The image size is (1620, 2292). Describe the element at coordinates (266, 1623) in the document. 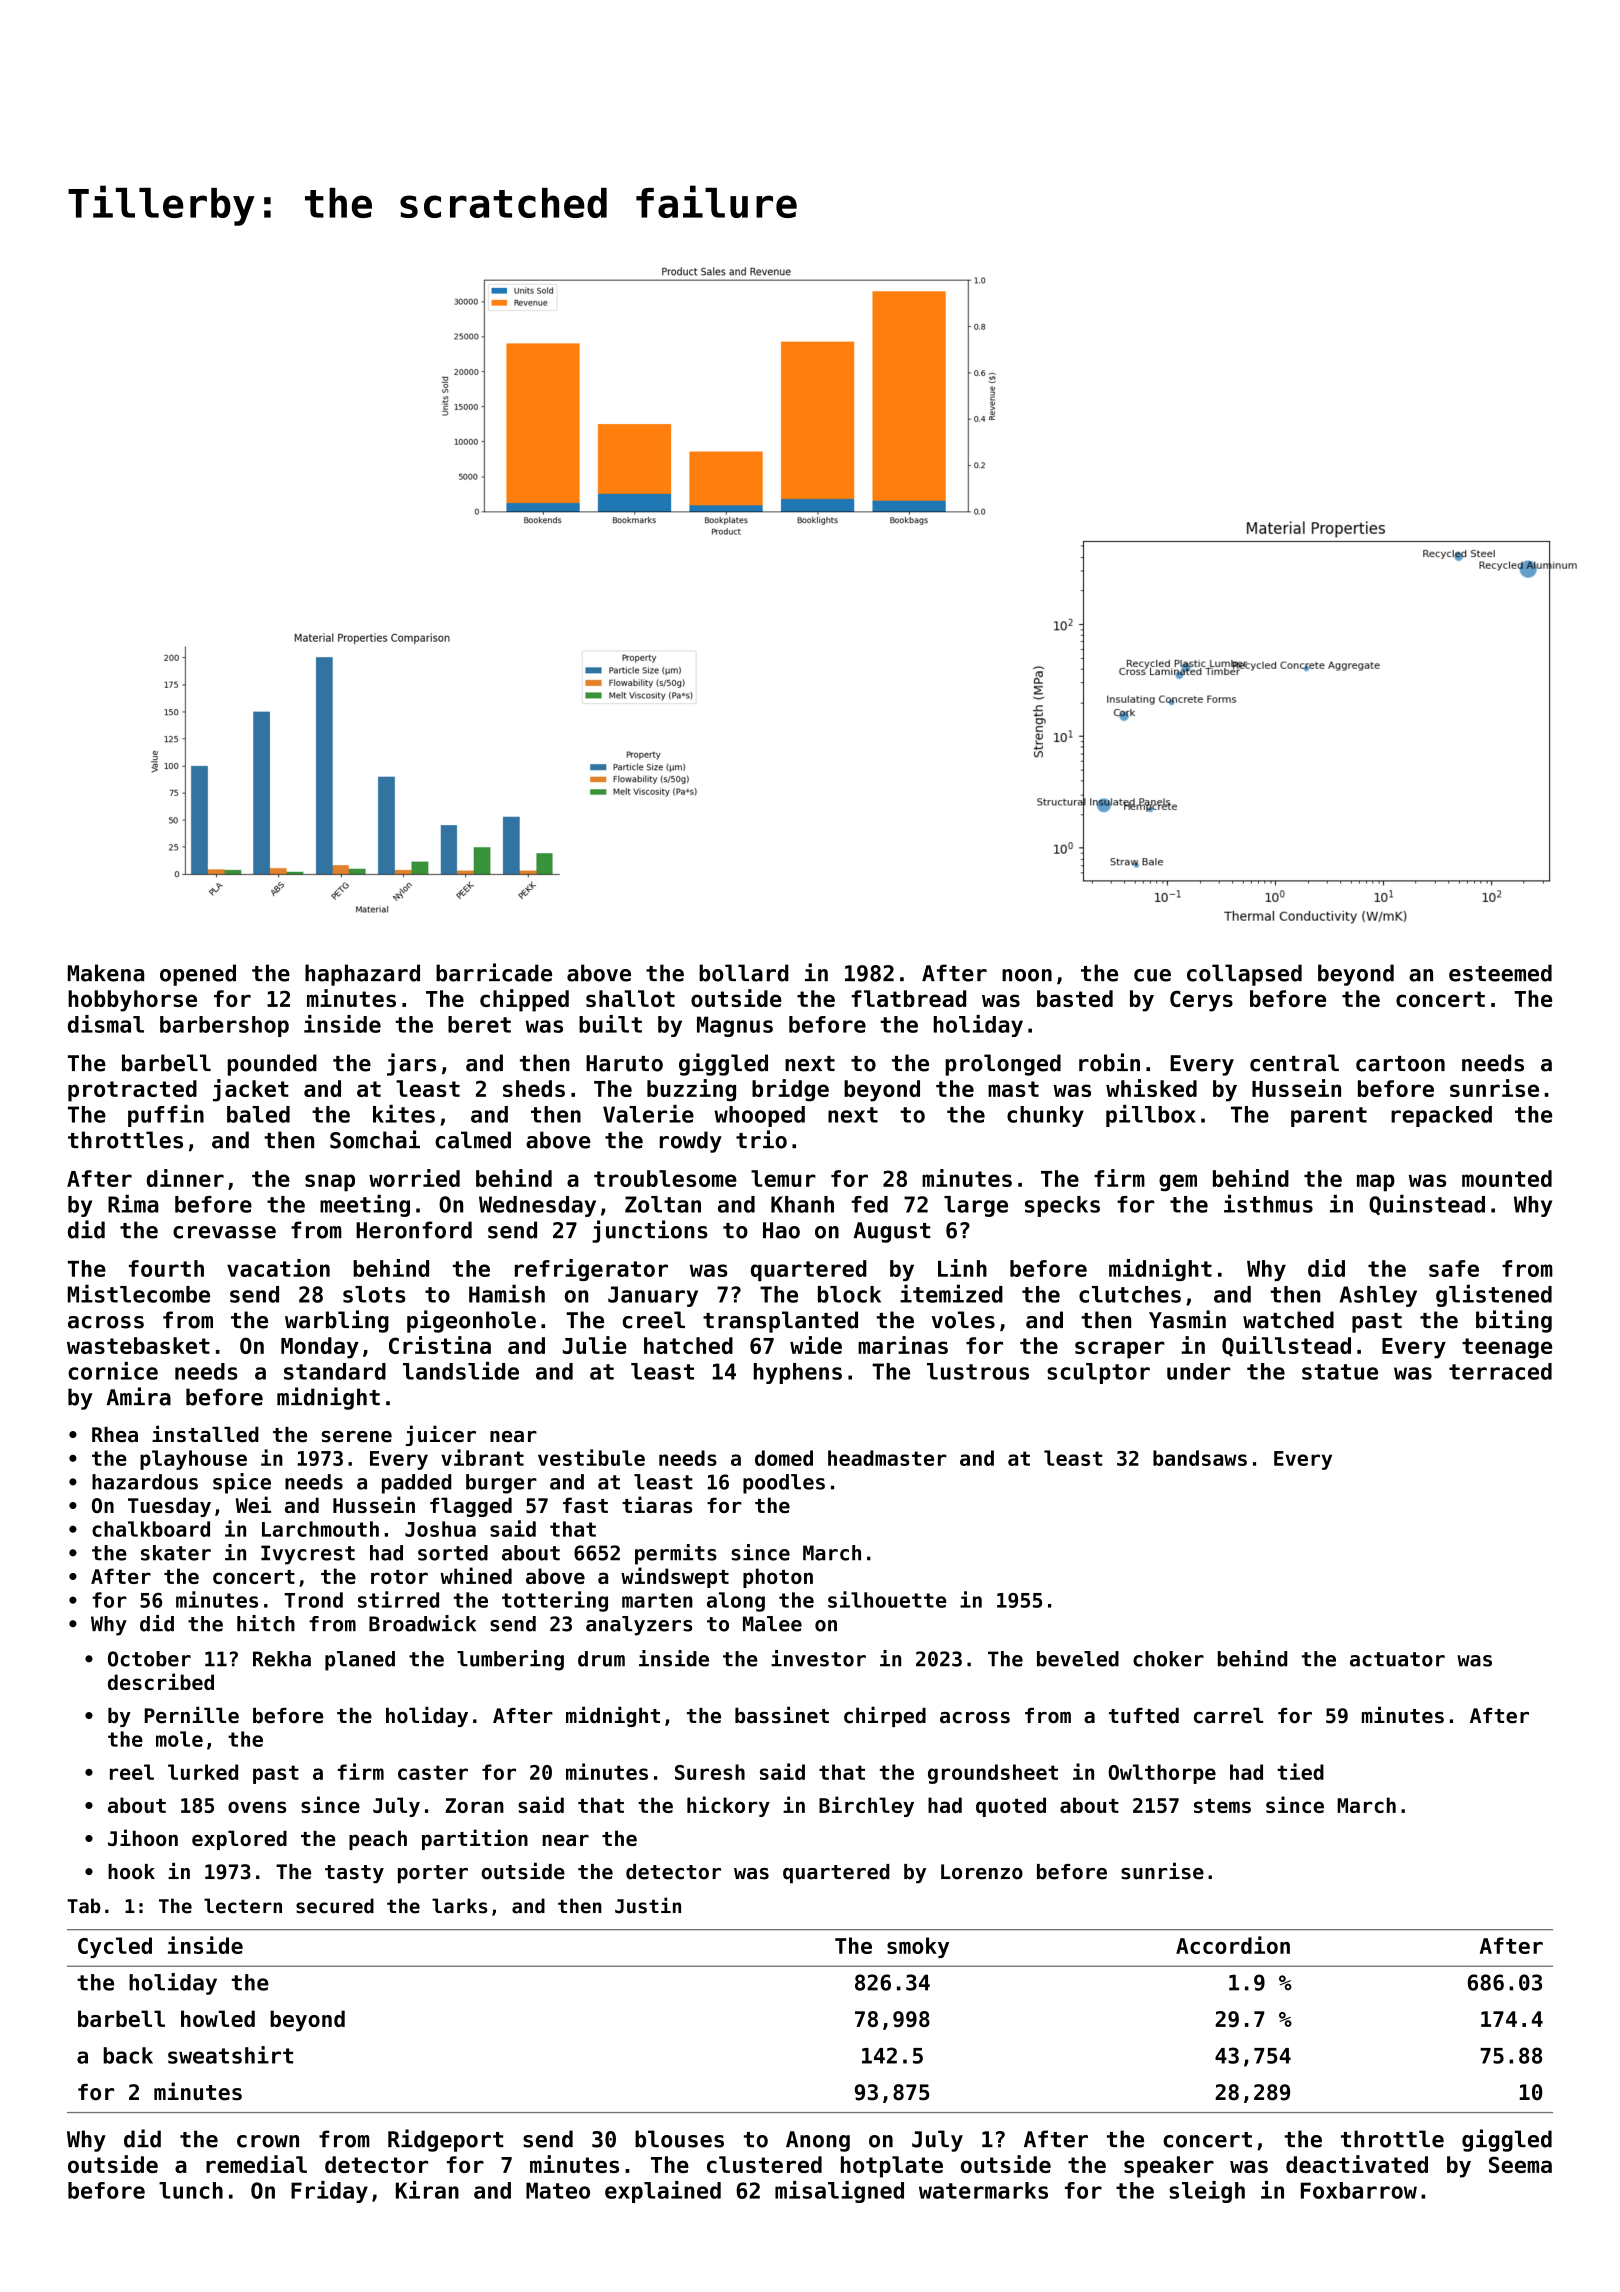

I see `hitch` at that location.
